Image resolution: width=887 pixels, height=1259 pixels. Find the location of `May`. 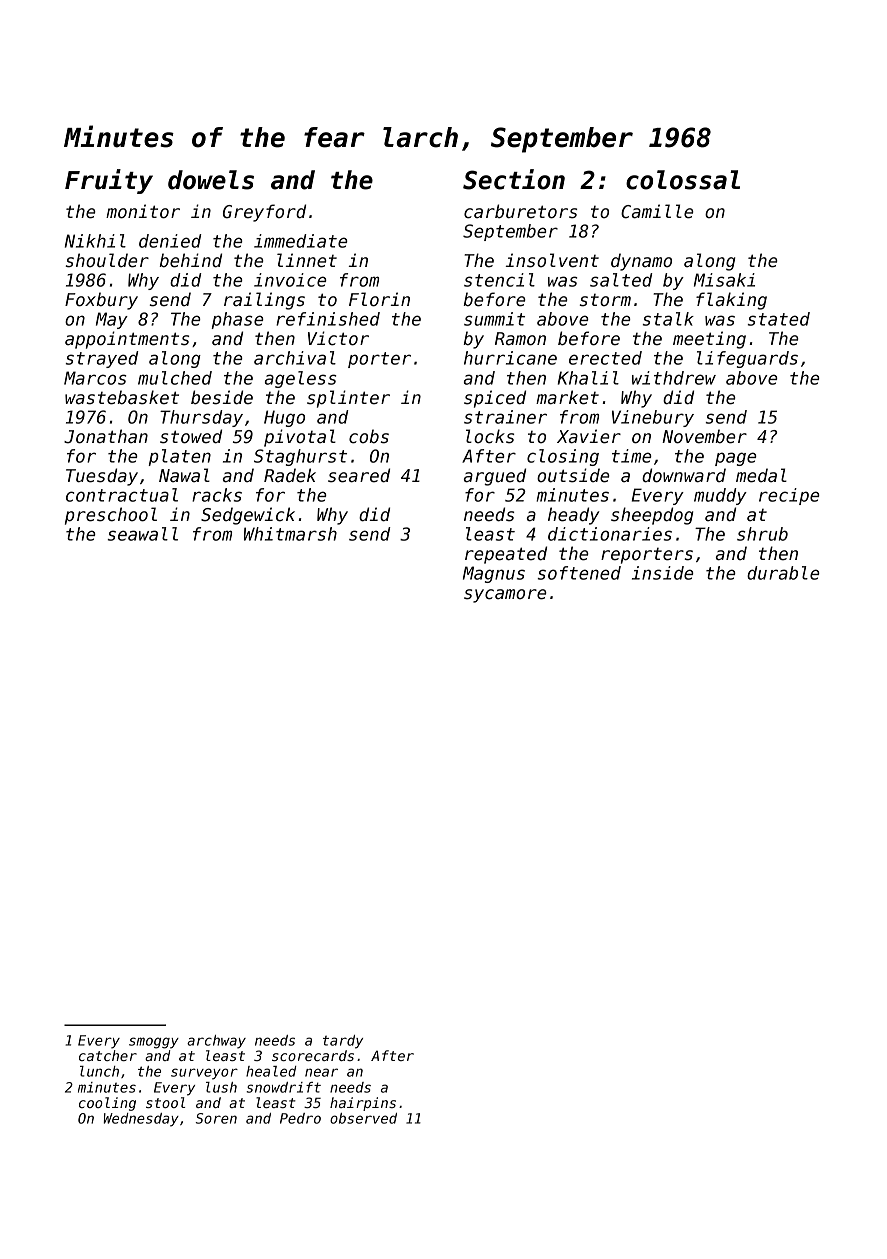

May is located at coordinates (112, 320).
